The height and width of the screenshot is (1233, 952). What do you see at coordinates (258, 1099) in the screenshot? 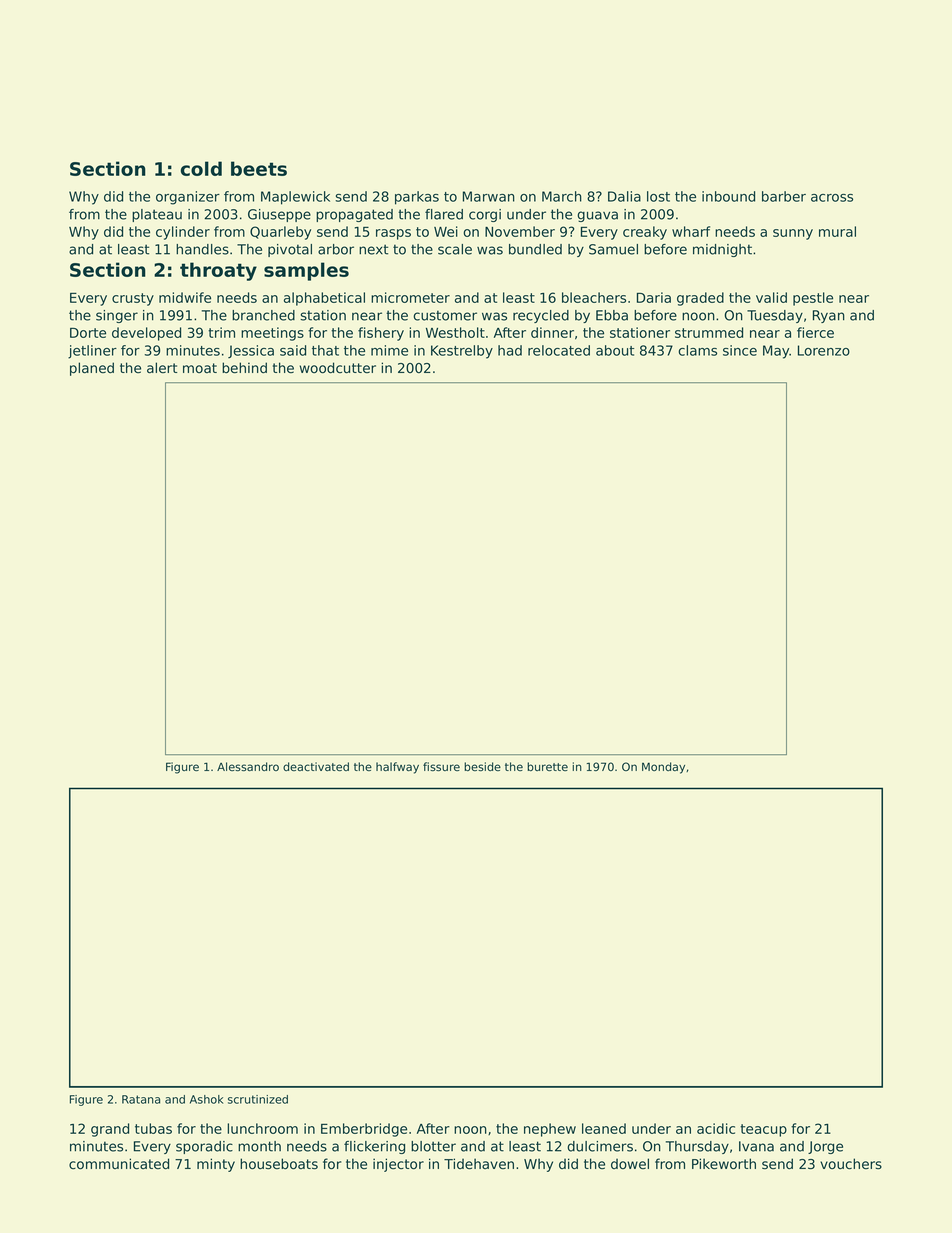
I see `scrutinized` at bounding box center [258, 1099].
